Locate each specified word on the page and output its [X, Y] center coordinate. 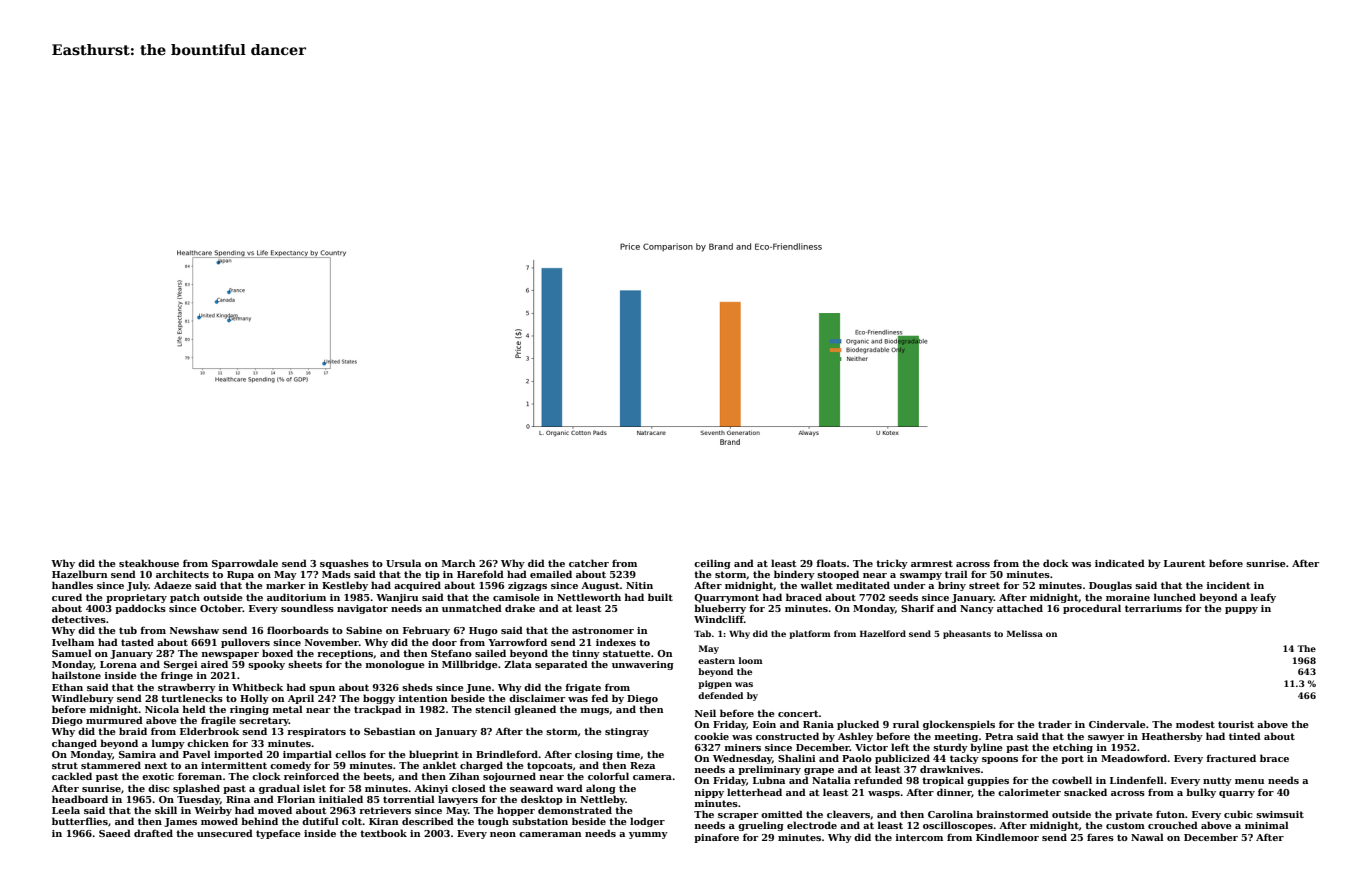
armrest [932, 563]
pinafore [716, 838]
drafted [153, 833]
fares [1100, 837]
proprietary [136, 598]
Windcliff [719, 619]
